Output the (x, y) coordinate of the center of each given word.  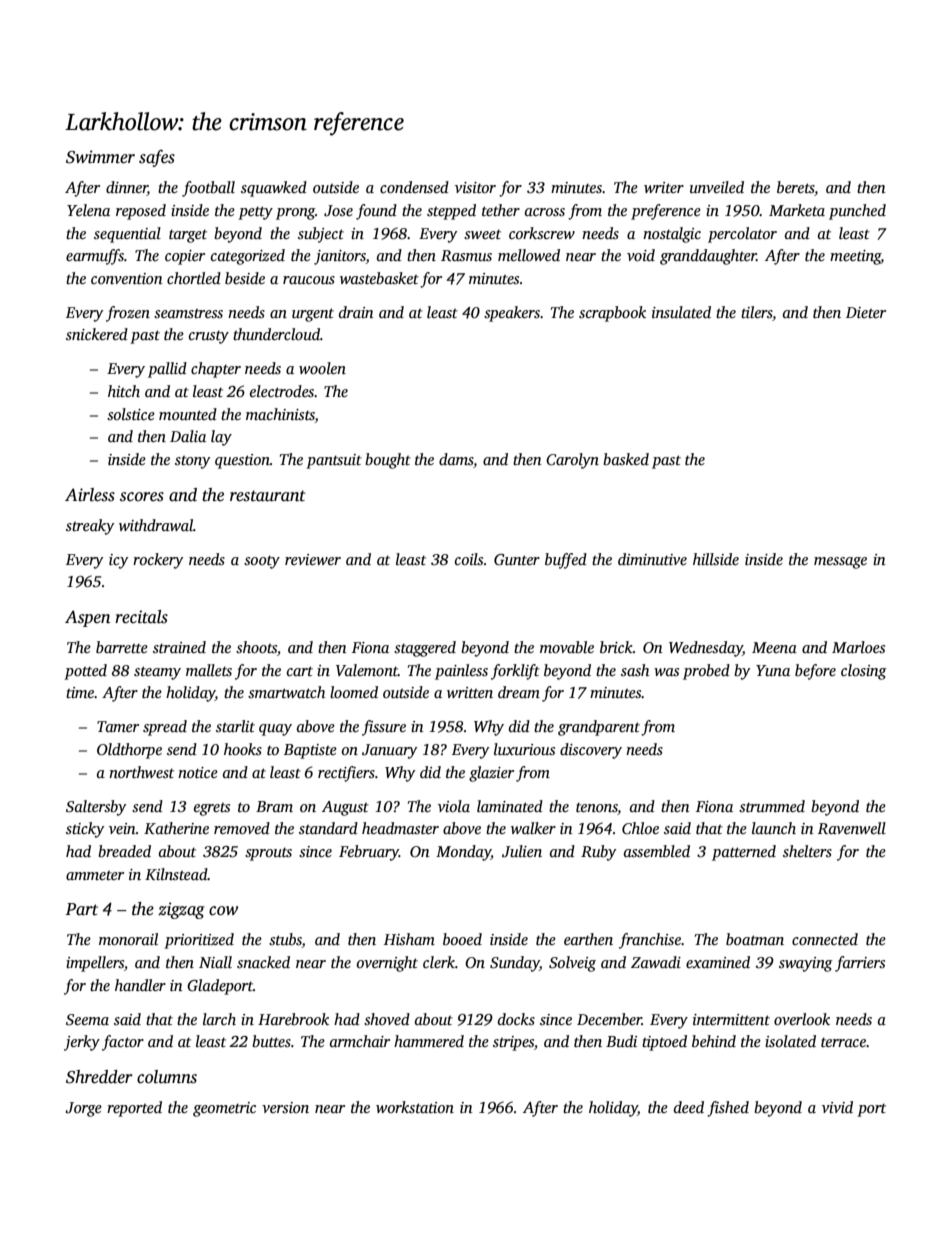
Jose (338, 211)
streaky (90, 527)
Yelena (88, 210)
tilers (757, 313)
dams (456, 460)
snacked (263, 962)
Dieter (866, 312)
